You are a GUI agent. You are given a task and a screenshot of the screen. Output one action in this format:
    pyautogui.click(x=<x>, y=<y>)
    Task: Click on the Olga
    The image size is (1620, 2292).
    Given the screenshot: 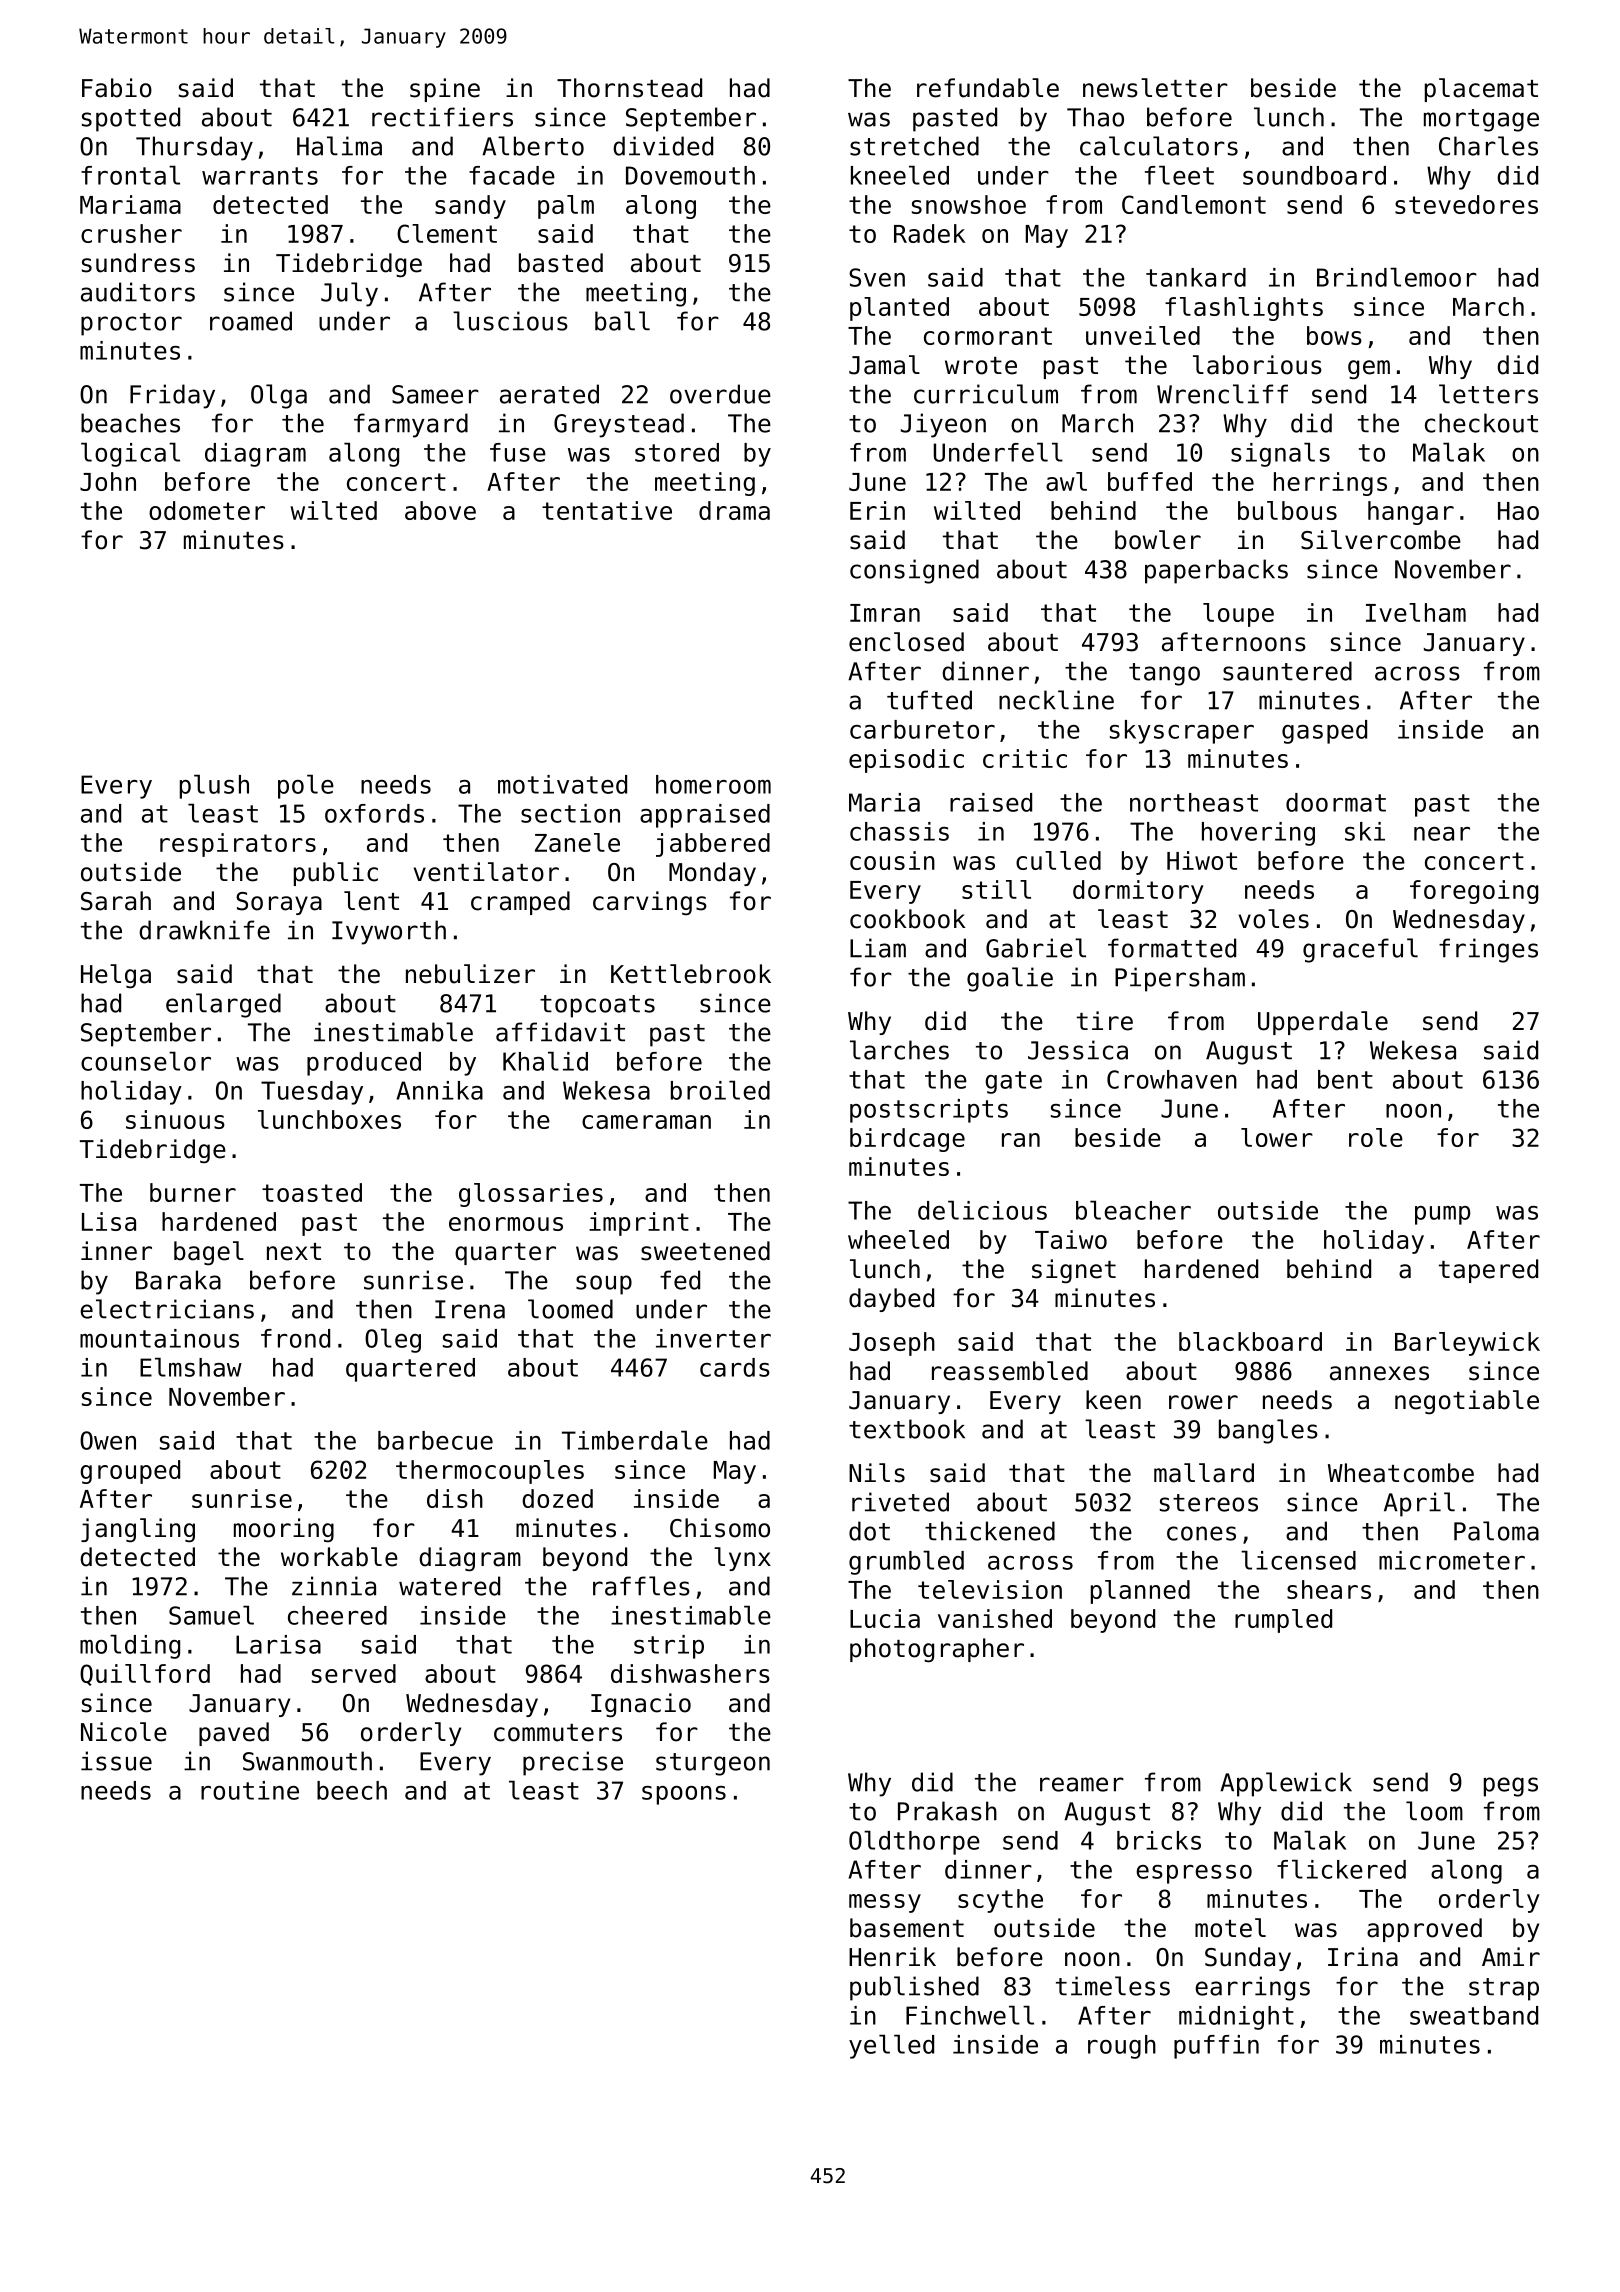 What is the action you would take?
    pyautogui.click(x=279, y=396)
